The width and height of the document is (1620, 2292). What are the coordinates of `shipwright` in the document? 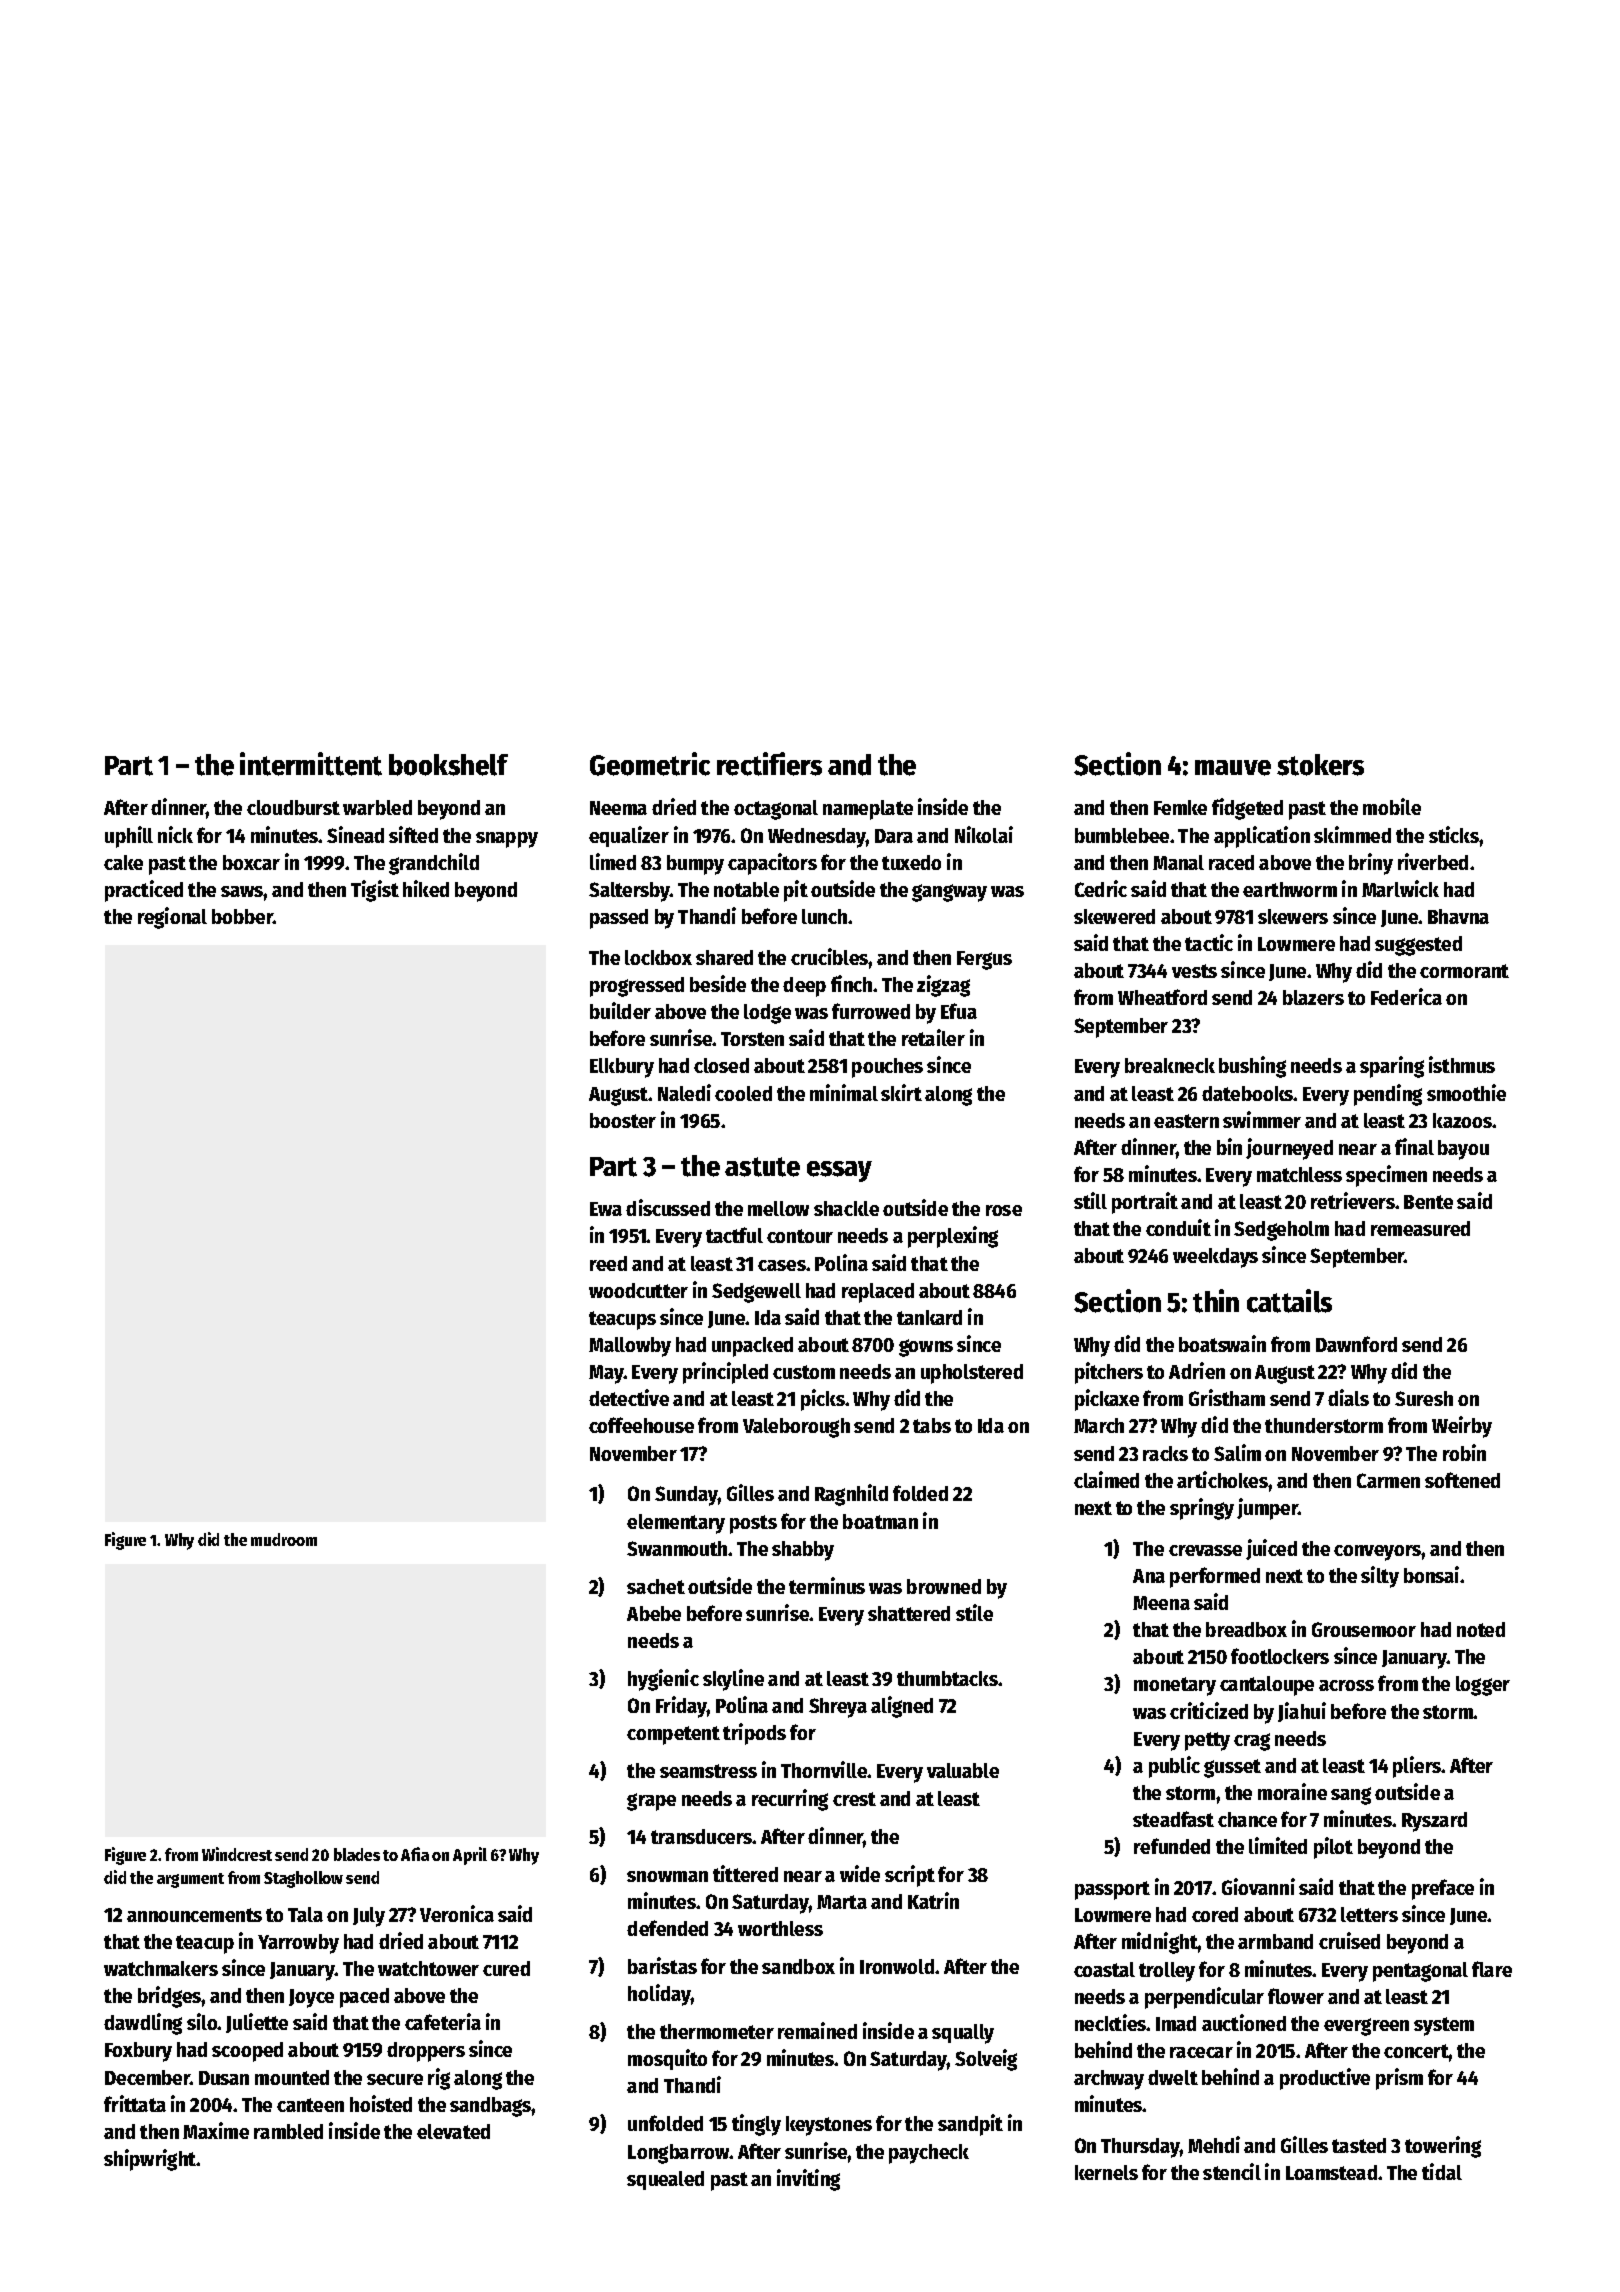 It's located at (150, 2160).
